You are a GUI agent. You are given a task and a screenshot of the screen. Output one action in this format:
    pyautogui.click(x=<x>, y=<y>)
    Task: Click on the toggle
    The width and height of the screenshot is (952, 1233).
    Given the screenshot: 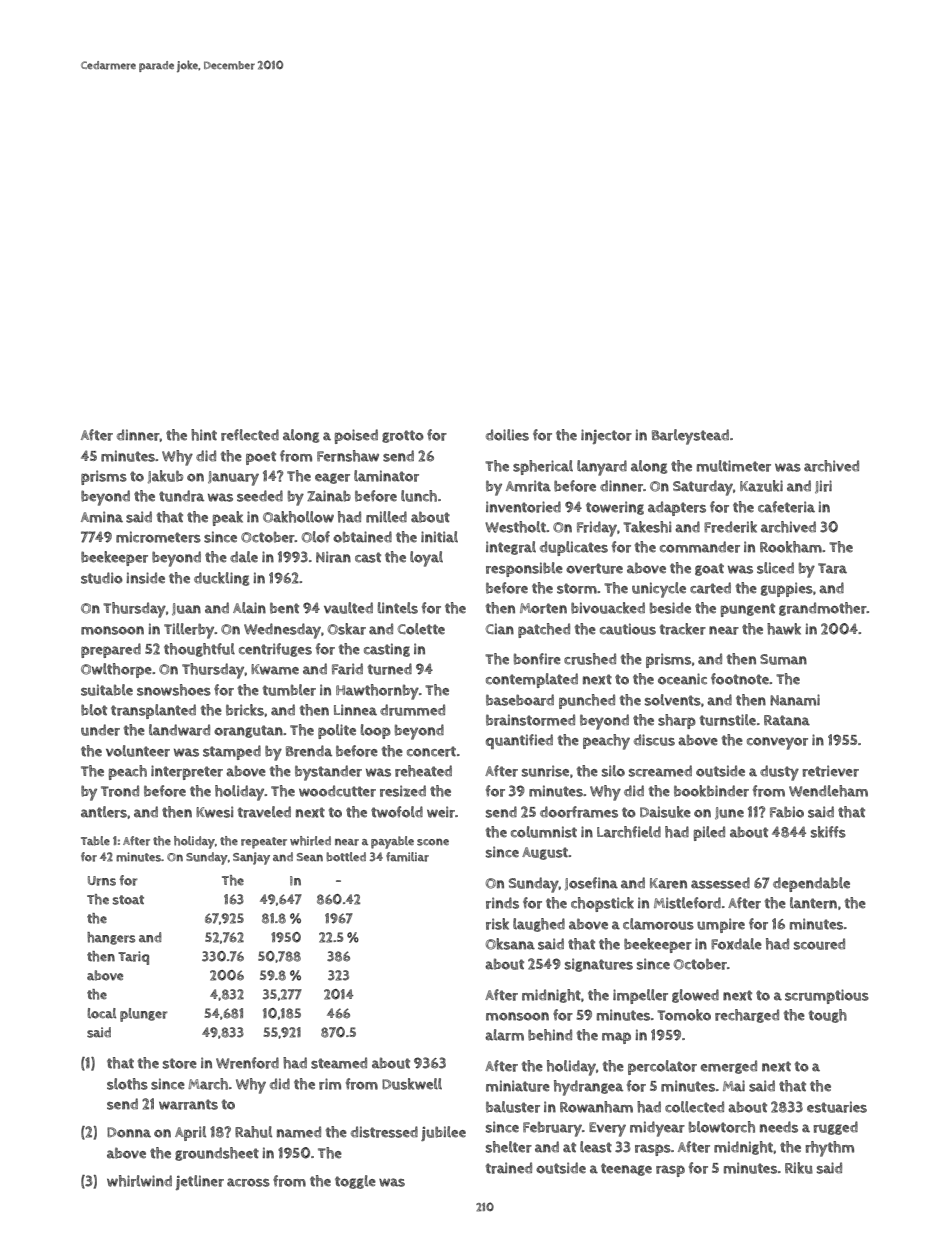 What is the action you would take?
    pyautogui.click(x=355, y=1182)
